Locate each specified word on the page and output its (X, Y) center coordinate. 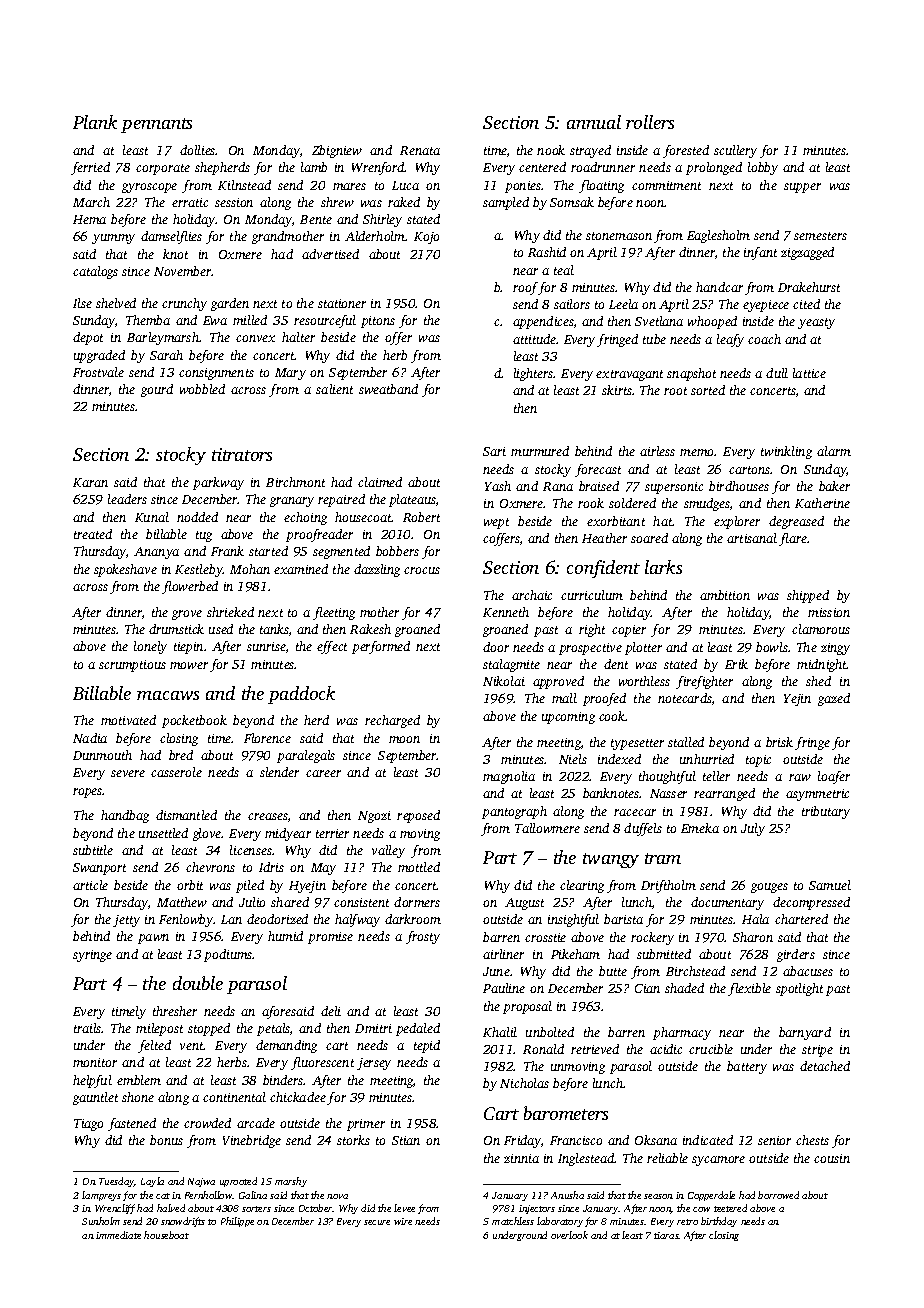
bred (181, 755)
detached (825, 1066)
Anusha (567, 1195)
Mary (290, 374)
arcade (256, 1123)
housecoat (363, 517)
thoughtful (667, 777)
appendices (543, 322)
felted (154, 1046)
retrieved (595, 1049)
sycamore (718, 1161)
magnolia (509, 777)
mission (829, 612)
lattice (809, 373)
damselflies (171, 237)
